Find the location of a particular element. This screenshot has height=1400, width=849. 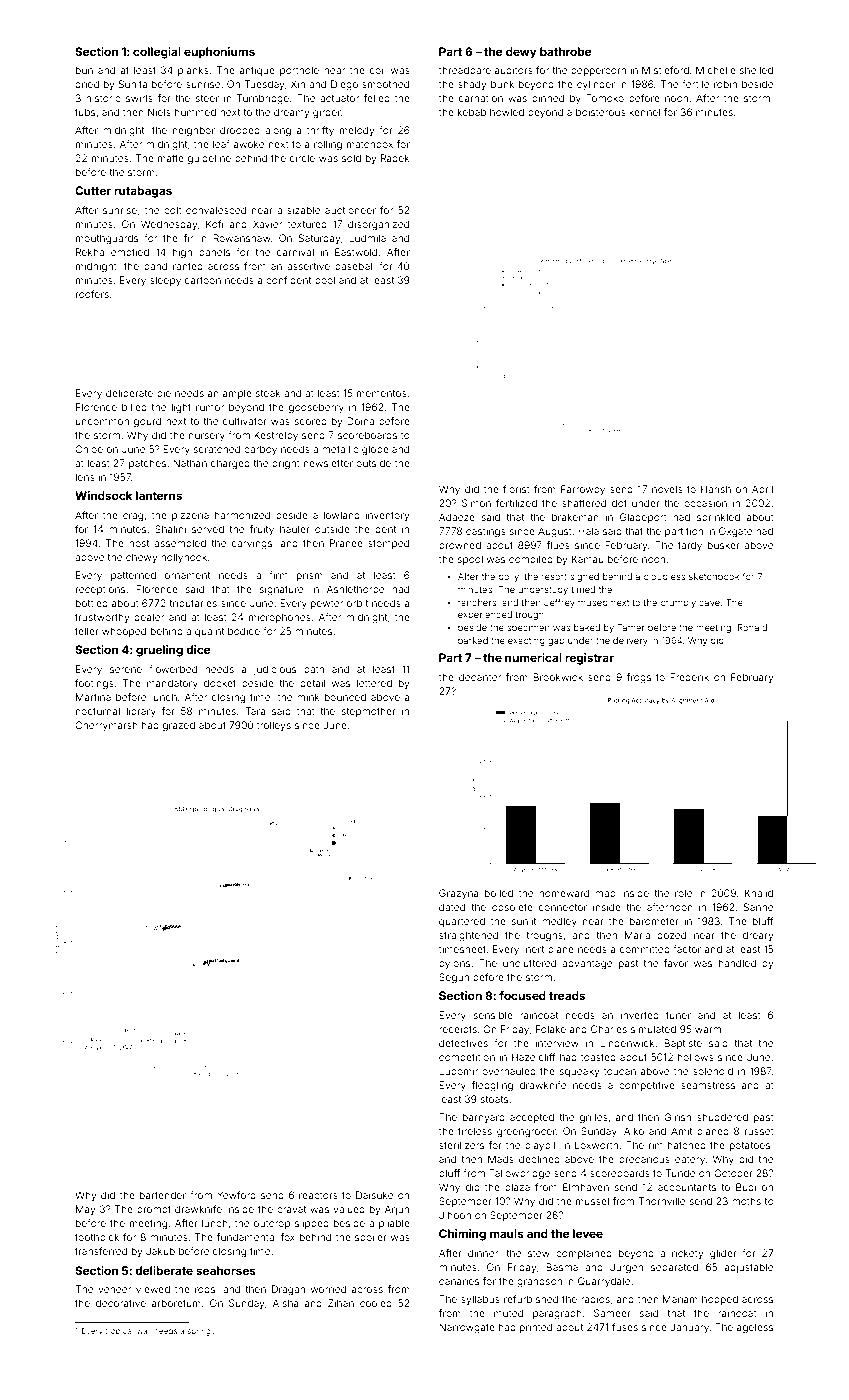

robin is located at coordinates (725, 84).
